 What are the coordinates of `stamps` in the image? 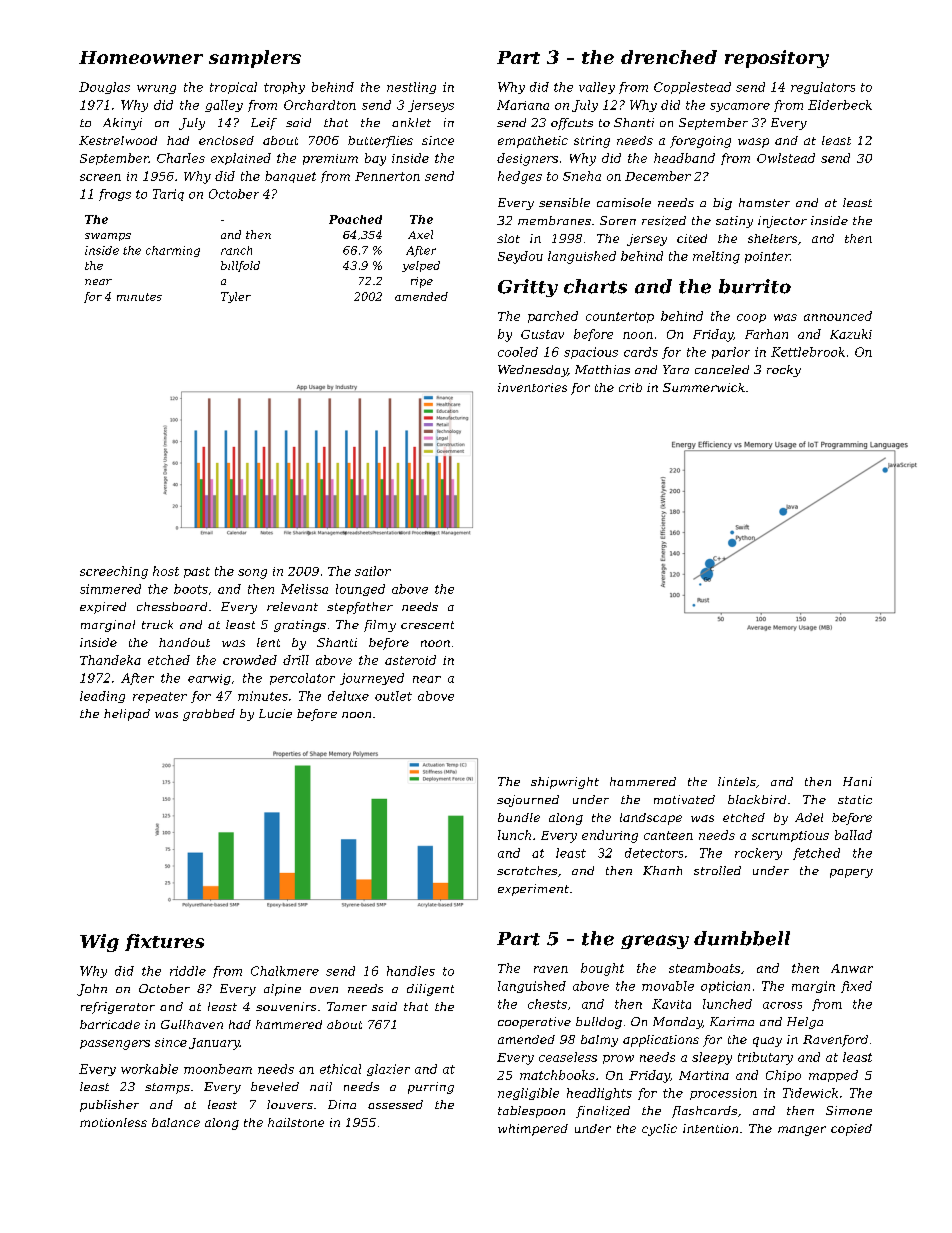 It's located at (167, 1088).
